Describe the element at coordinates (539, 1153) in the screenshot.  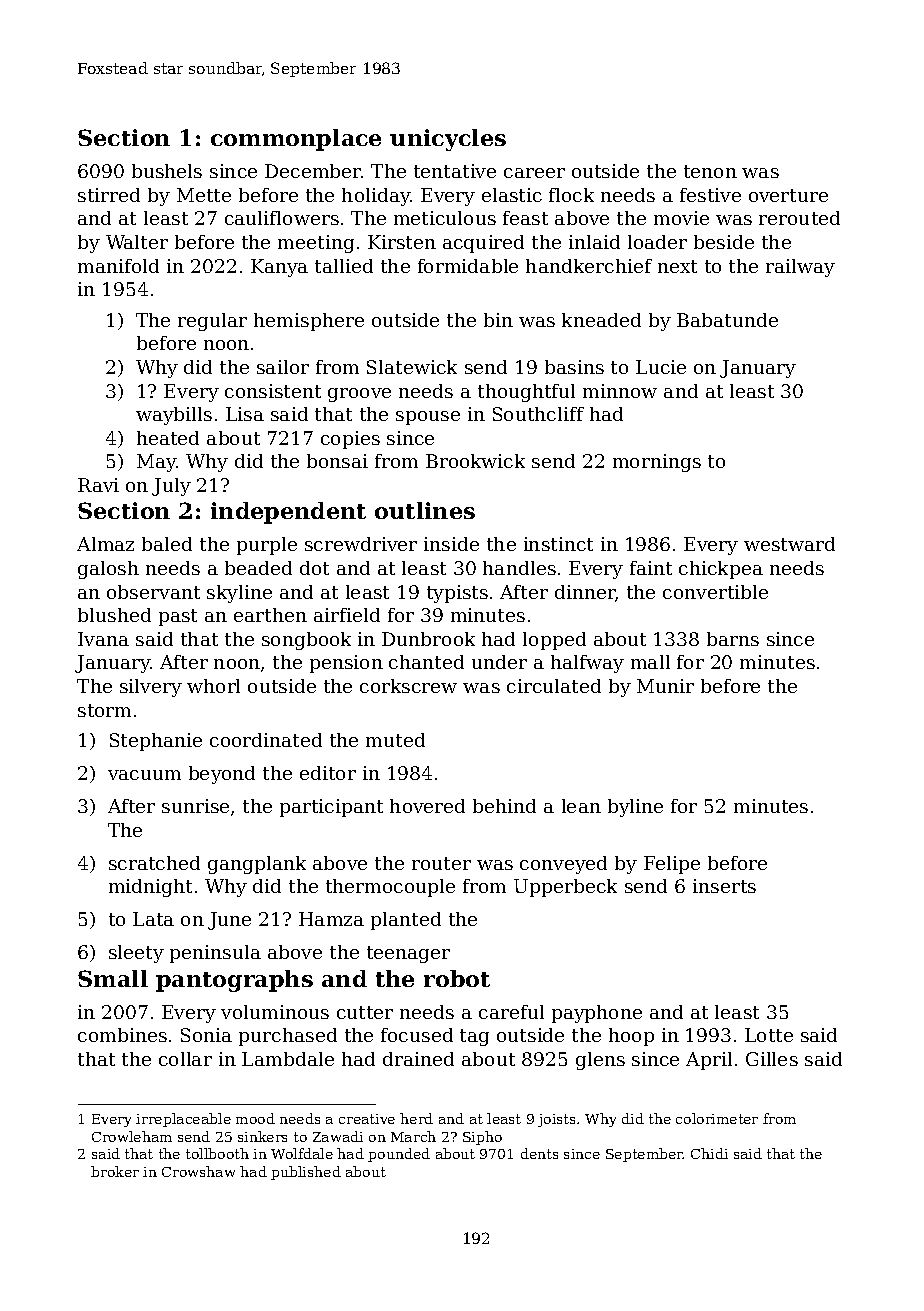
I see `dents` at that location.
